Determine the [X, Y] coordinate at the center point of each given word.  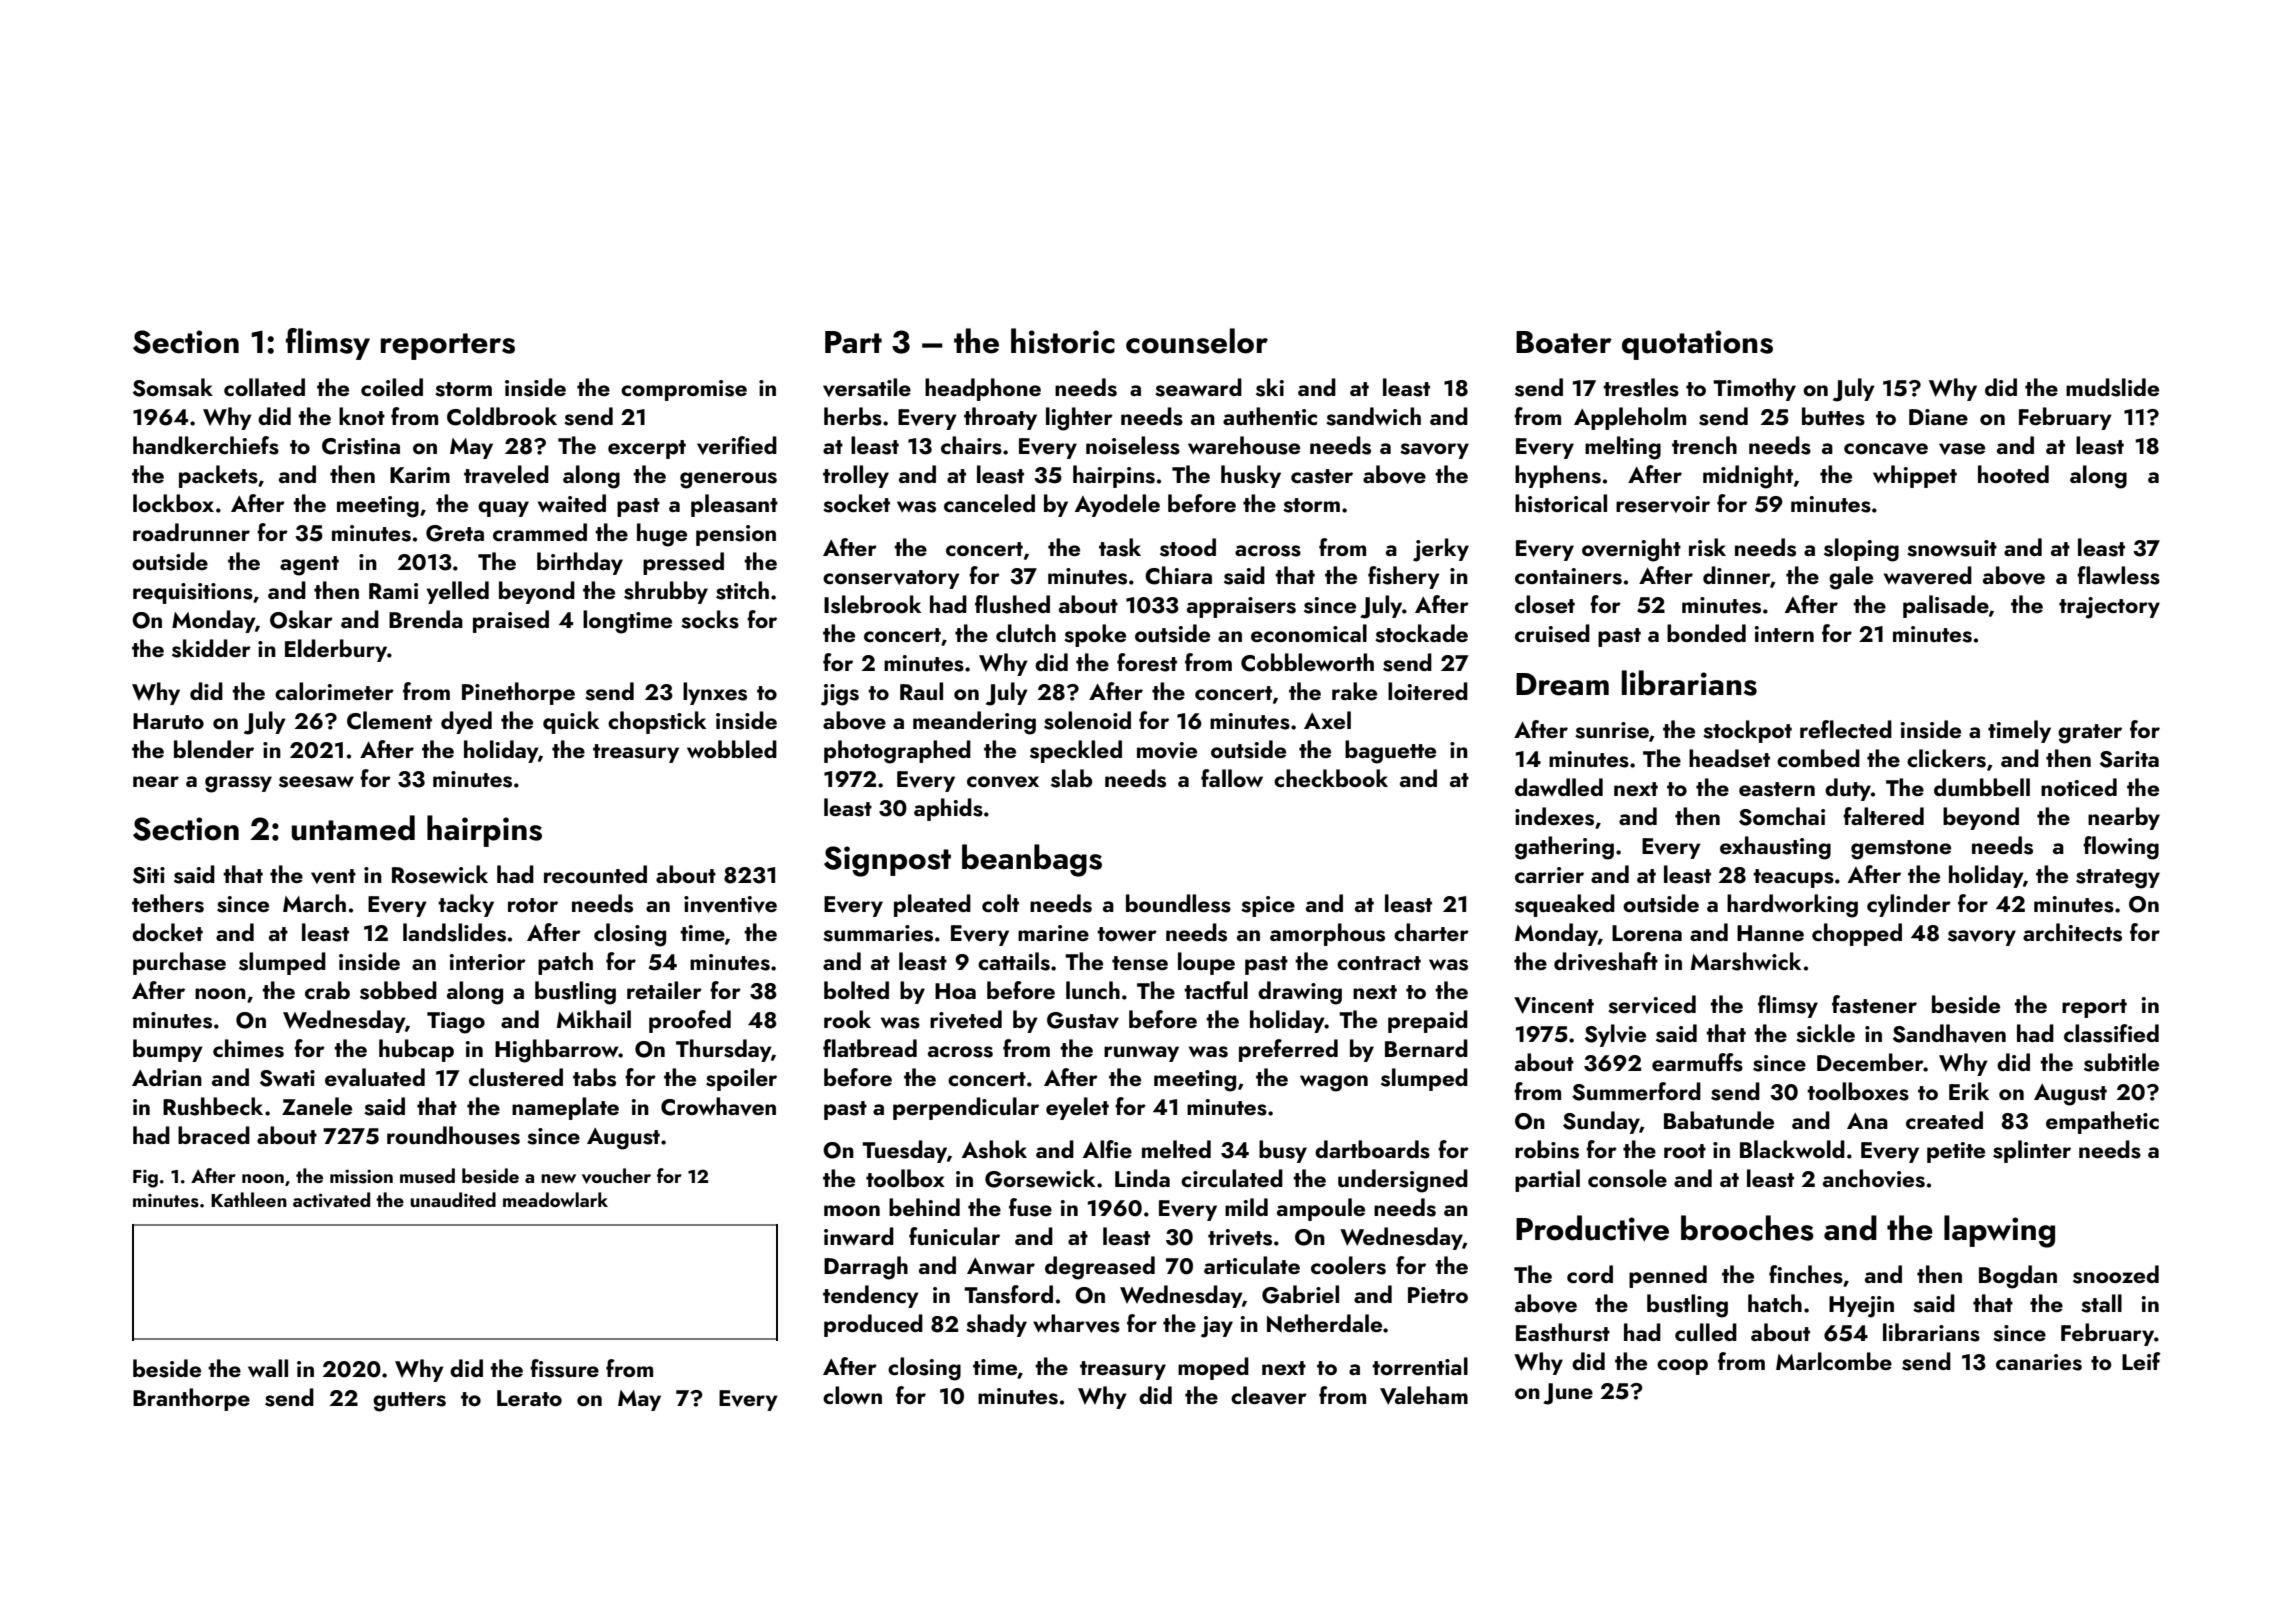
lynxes [715, 693]
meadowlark [555, 1199]
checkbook [1331, 778]
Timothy [1754, 389]
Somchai [1782, 816]
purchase [179, 963]
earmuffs [1697, 1062]
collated [264, 387]
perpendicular [966, 1108]
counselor [1197, 341]
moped [1213, 1368]
